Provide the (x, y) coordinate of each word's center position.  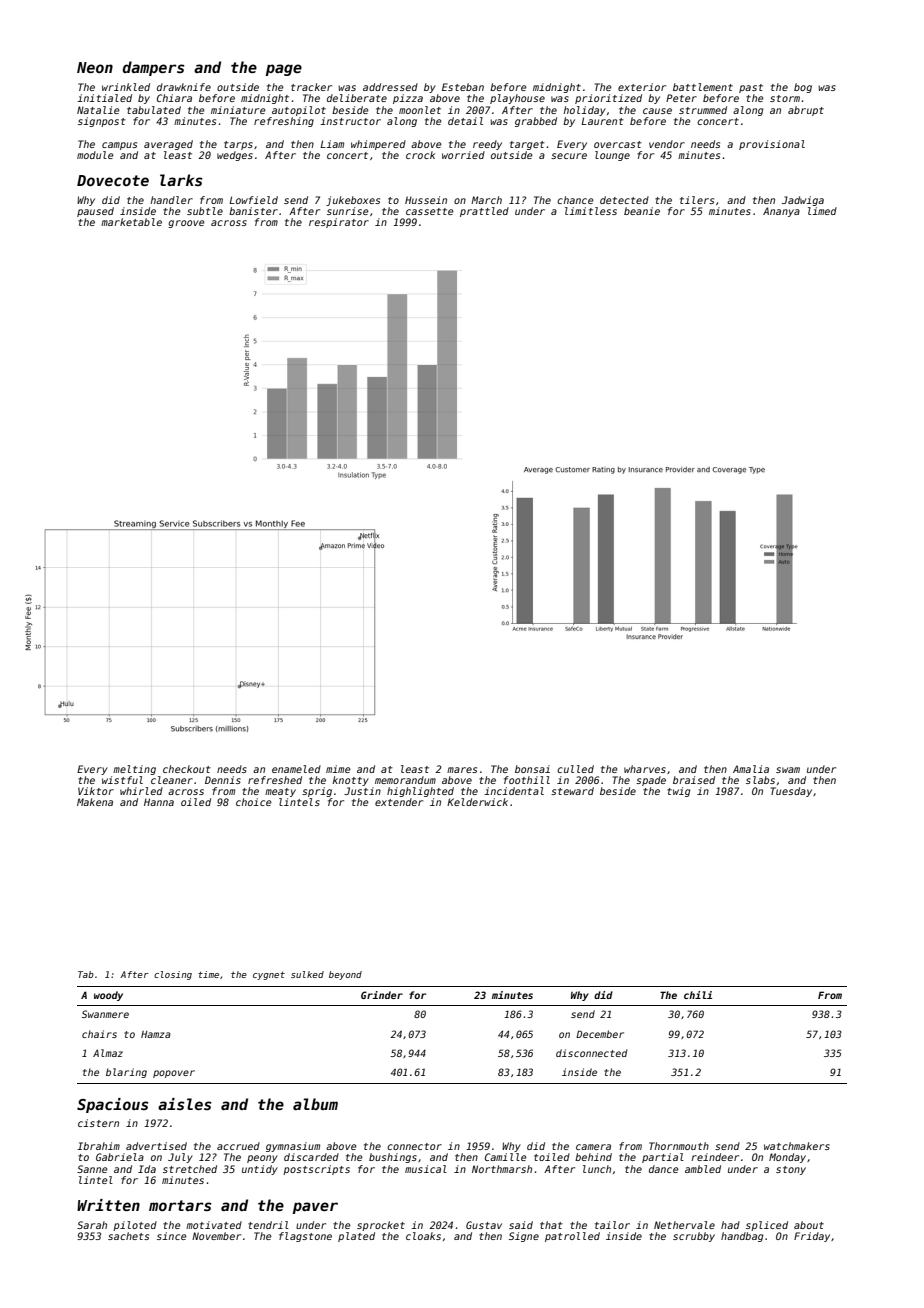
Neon (95, 67)
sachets (128, 1236)
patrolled (572, 1237)
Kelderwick (477, 802)
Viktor (96, 791)
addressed (390, 87)
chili (698, 995)
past (751, 88)
